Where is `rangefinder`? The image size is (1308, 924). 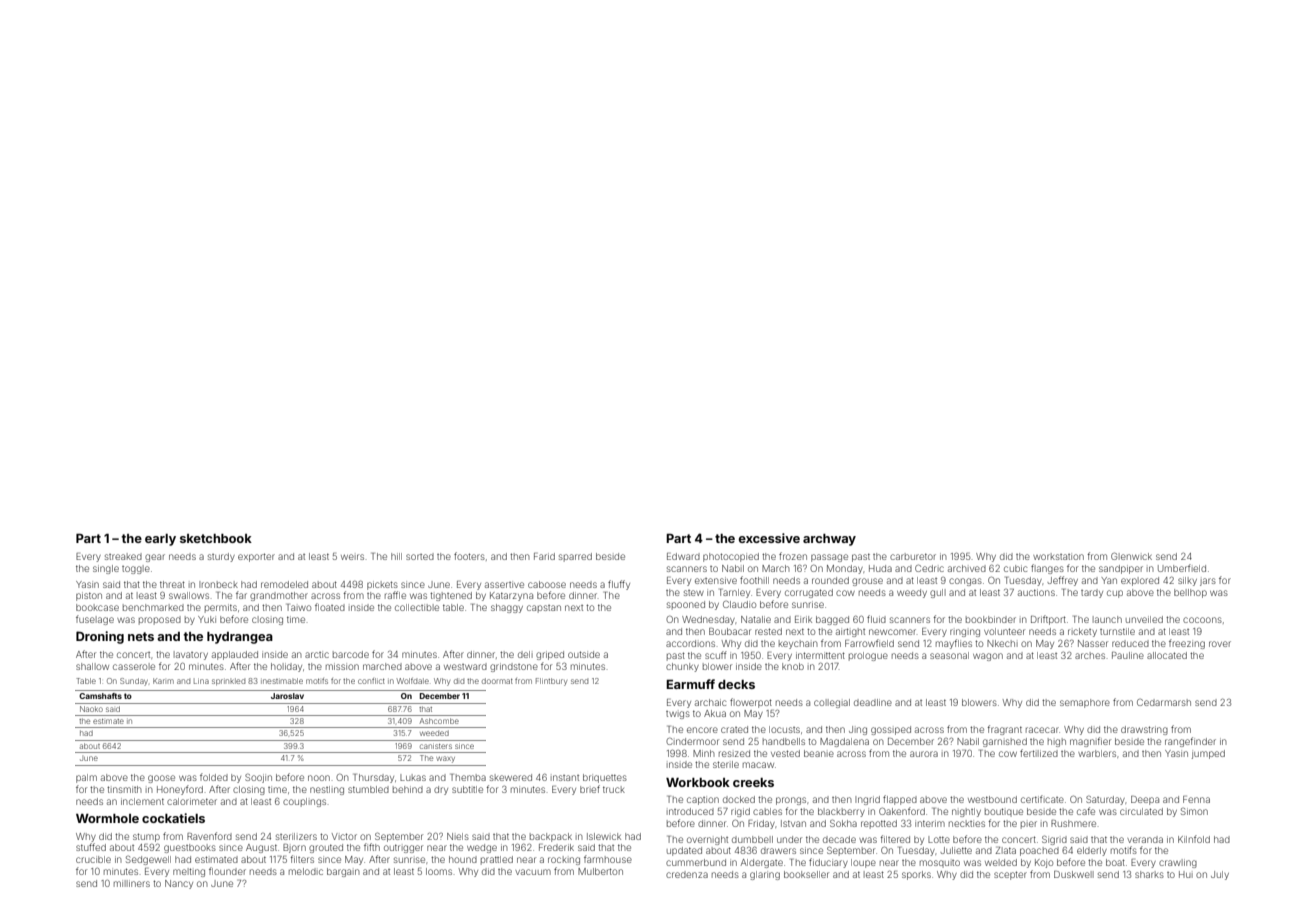 rangefinder is located at coordinates (1190, 742).
